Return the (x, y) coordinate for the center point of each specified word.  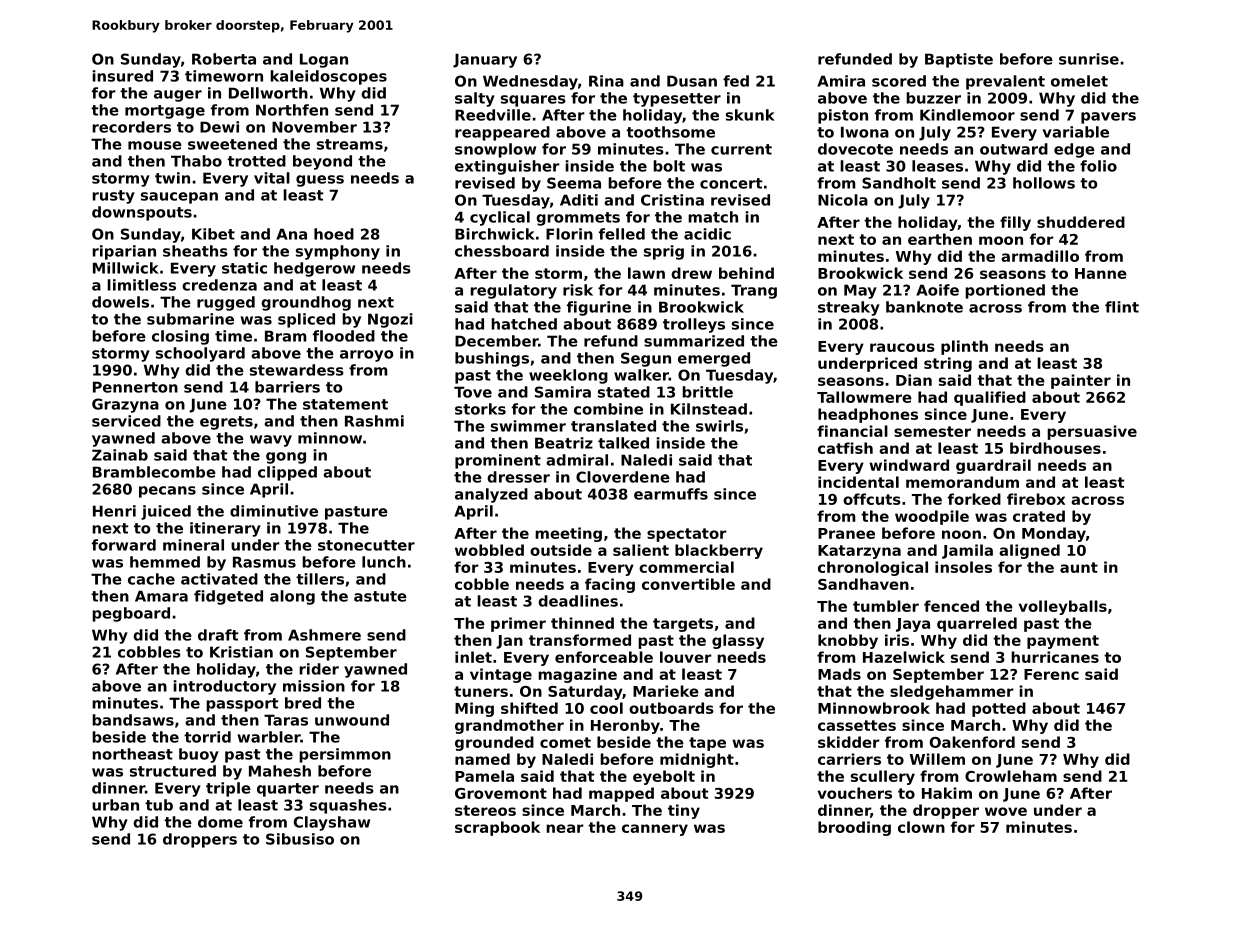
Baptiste (959, 60)
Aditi (579, 200)
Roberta (224, 59)
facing (610, 585)
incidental (858, 482)
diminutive (274, 511)
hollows (1044, 183)
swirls (719, 426)
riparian (124, 252)
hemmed (165, 562)
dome (220, 822)
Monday (1054, 534)
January (485, 60)
